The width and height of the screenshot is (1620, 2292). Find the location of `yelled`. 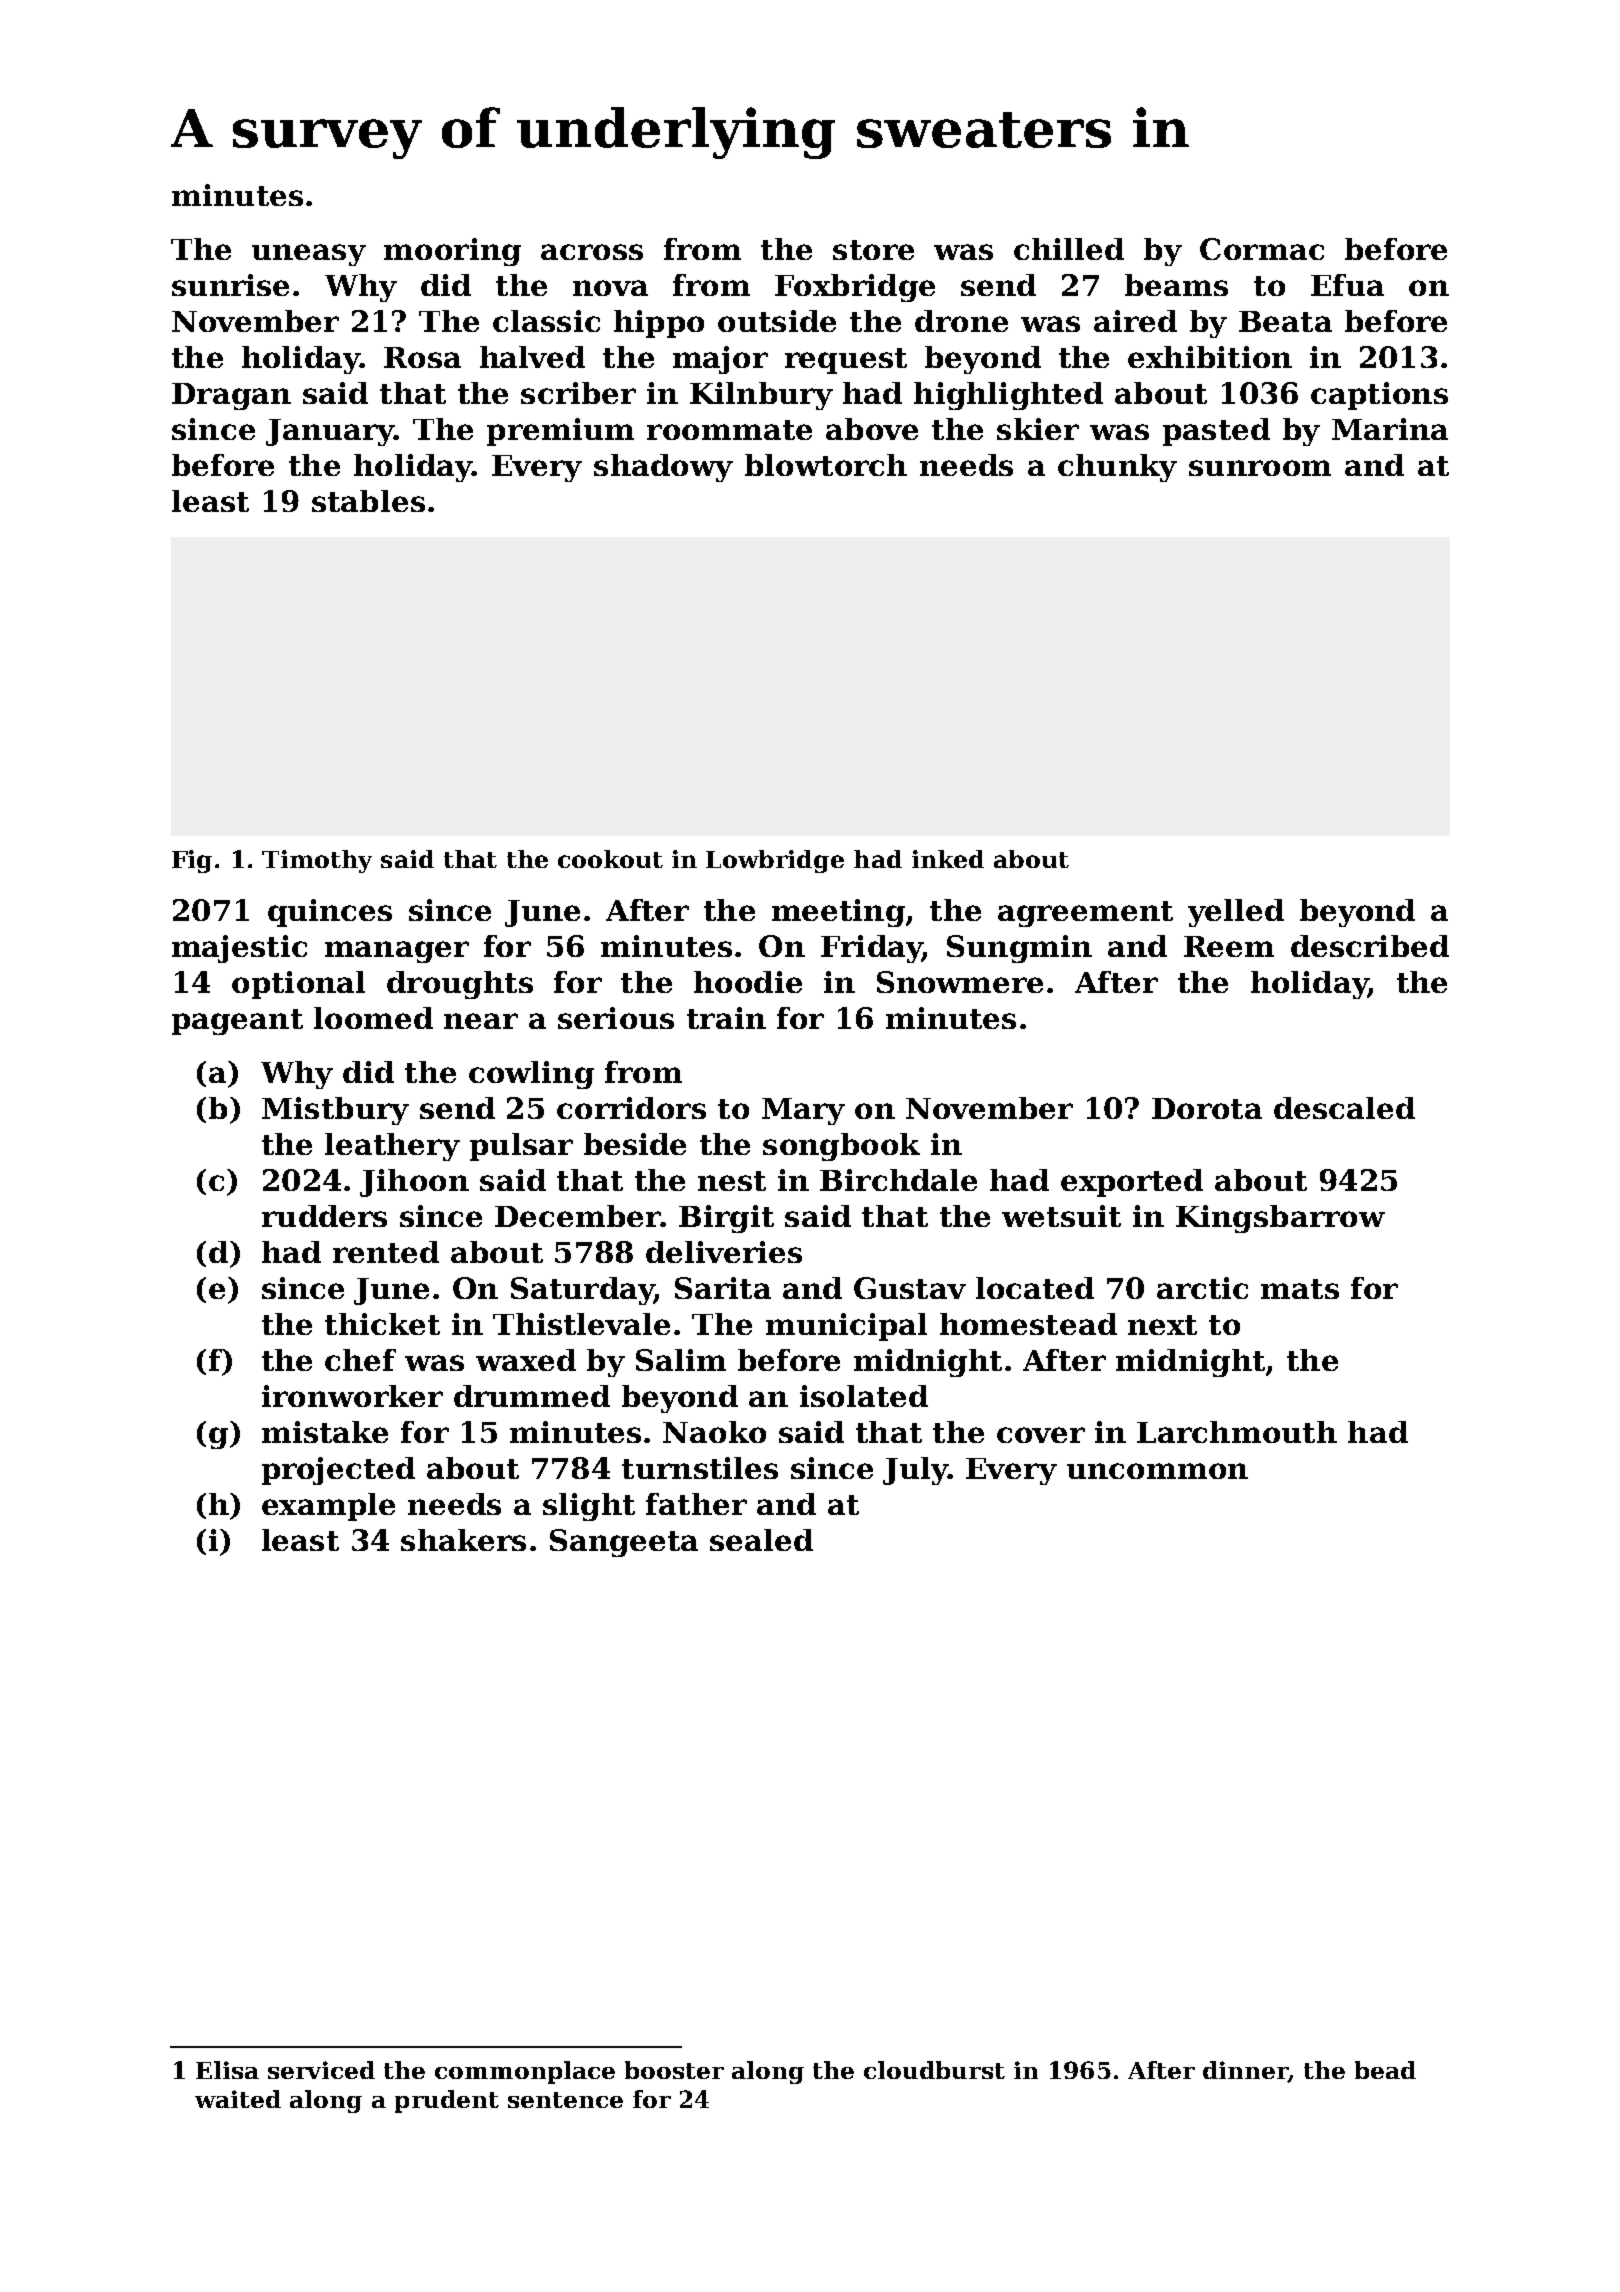

yelled is located at coordinates (1236, 913).
